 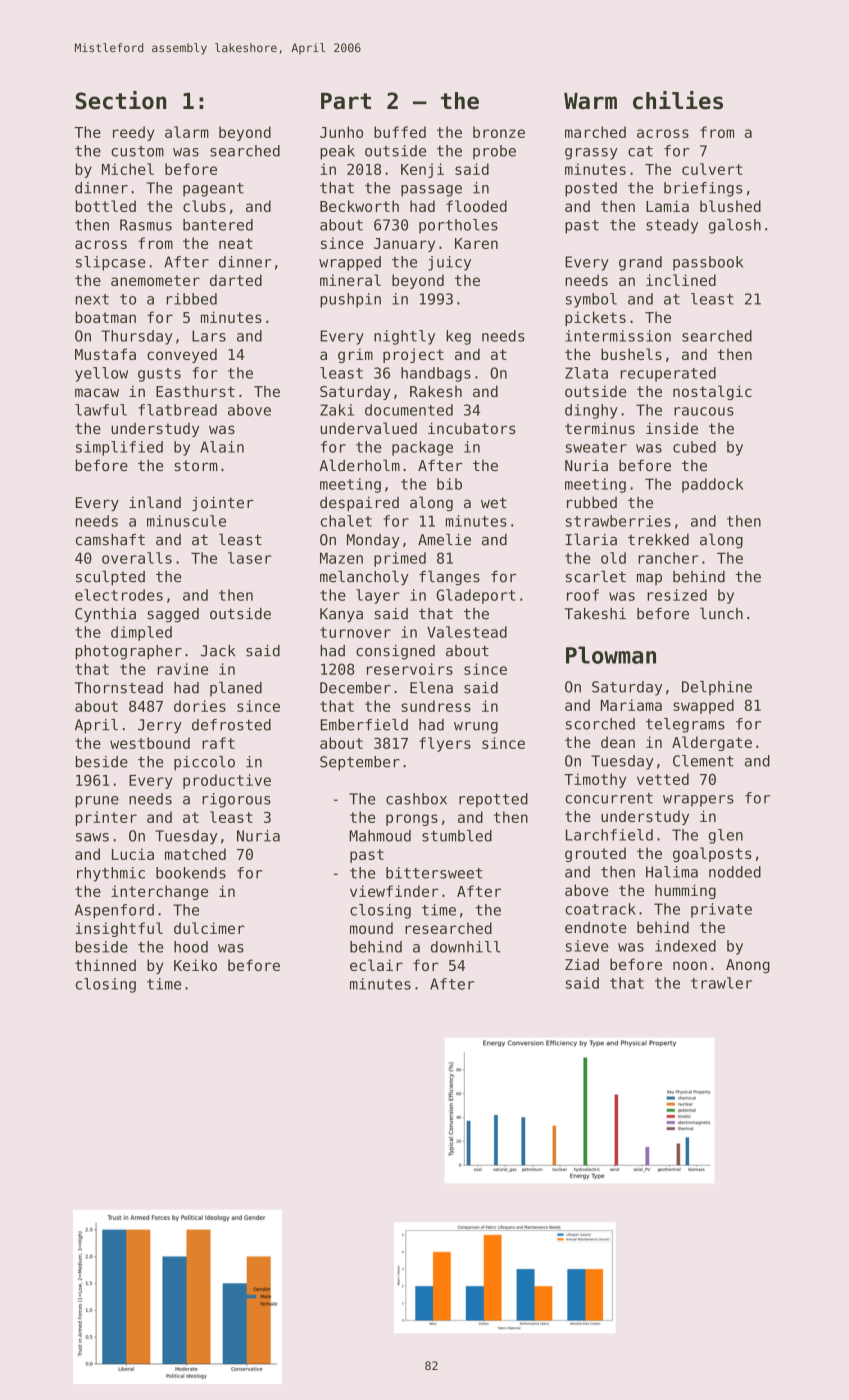 I want to click on flooded, so click(x=476, y=206).
